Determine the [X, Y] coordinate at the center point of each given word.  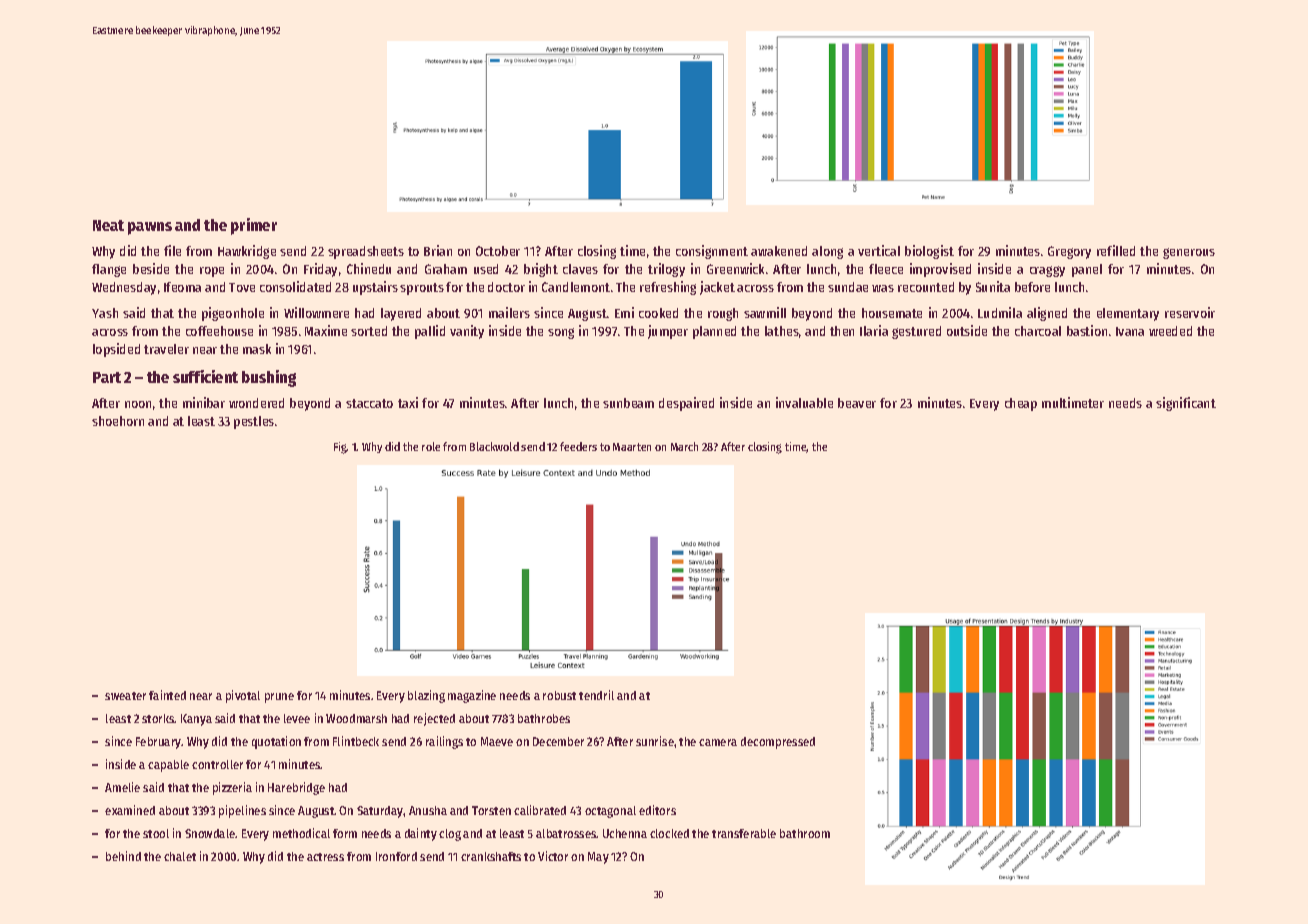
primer [254, 226]
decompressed [778, 743]
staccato [369, 403]
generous [1189, 253]
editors [657, 810]
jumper [668, 332]
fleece [886, 269]
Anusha [428, 810]
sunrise [655, 741]
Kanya [196, 720]
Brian [438, 250]
